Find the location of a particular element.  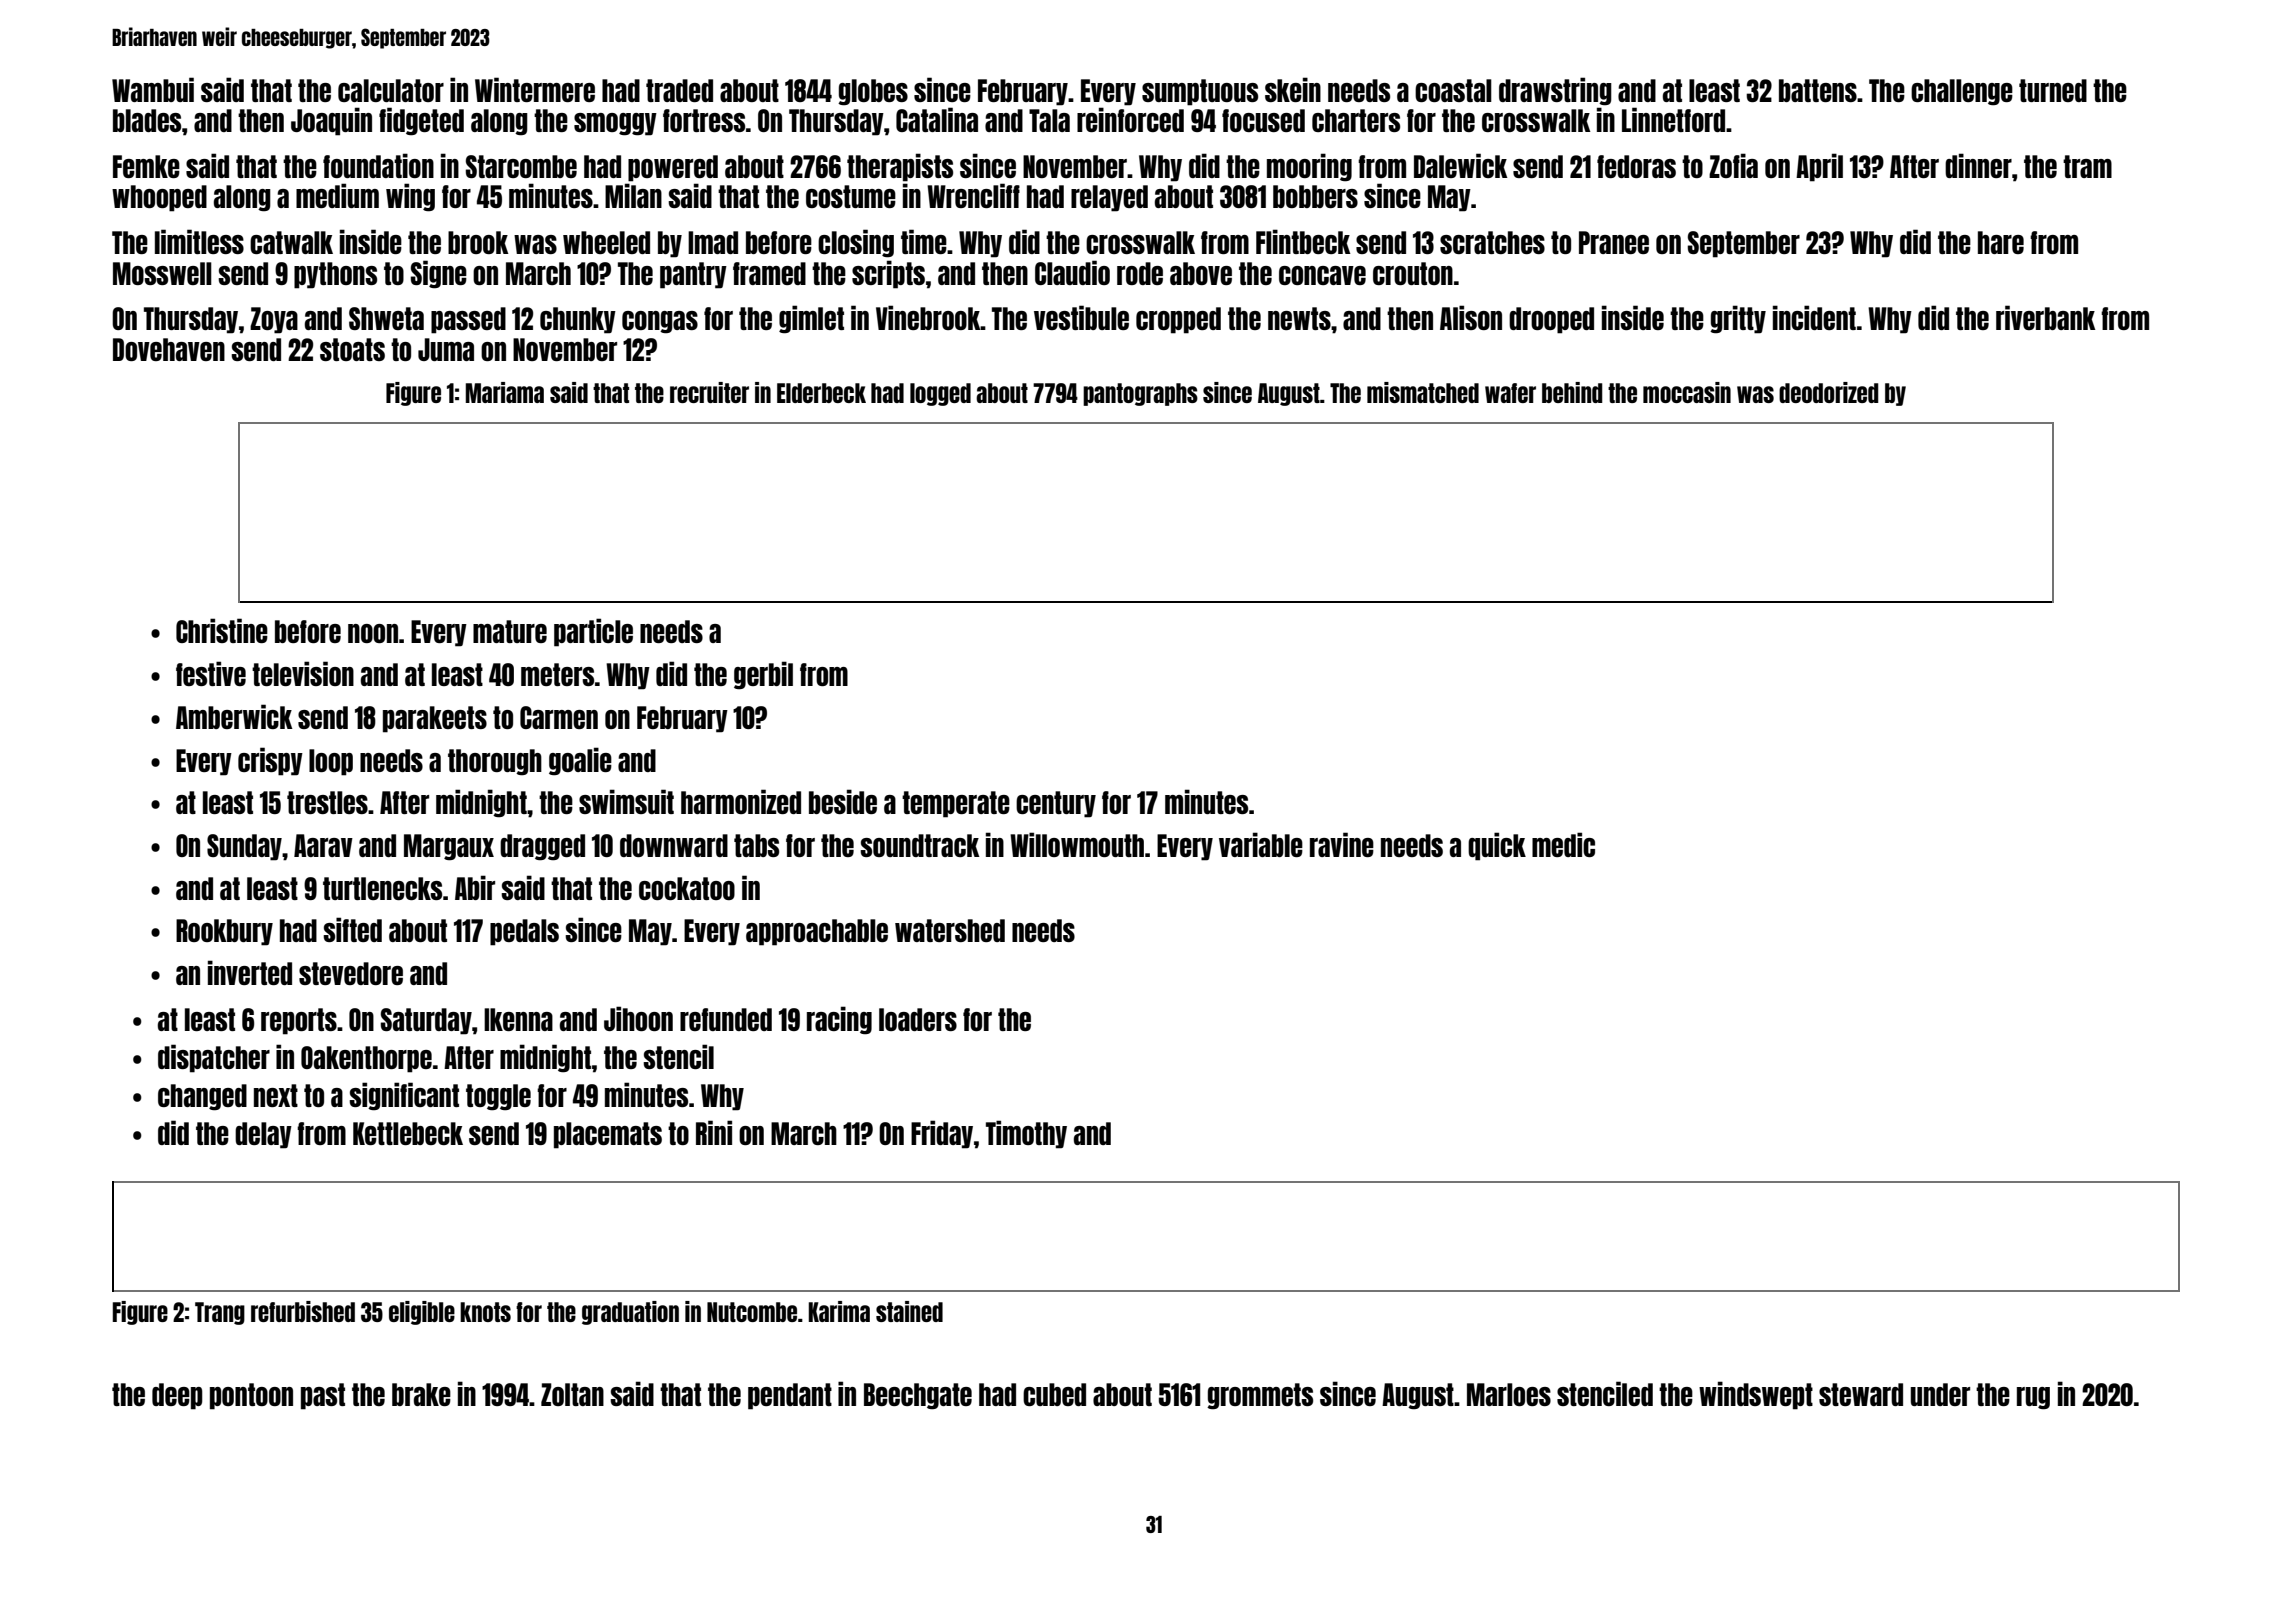

deodorized is located at coordinates (1829, 392).
